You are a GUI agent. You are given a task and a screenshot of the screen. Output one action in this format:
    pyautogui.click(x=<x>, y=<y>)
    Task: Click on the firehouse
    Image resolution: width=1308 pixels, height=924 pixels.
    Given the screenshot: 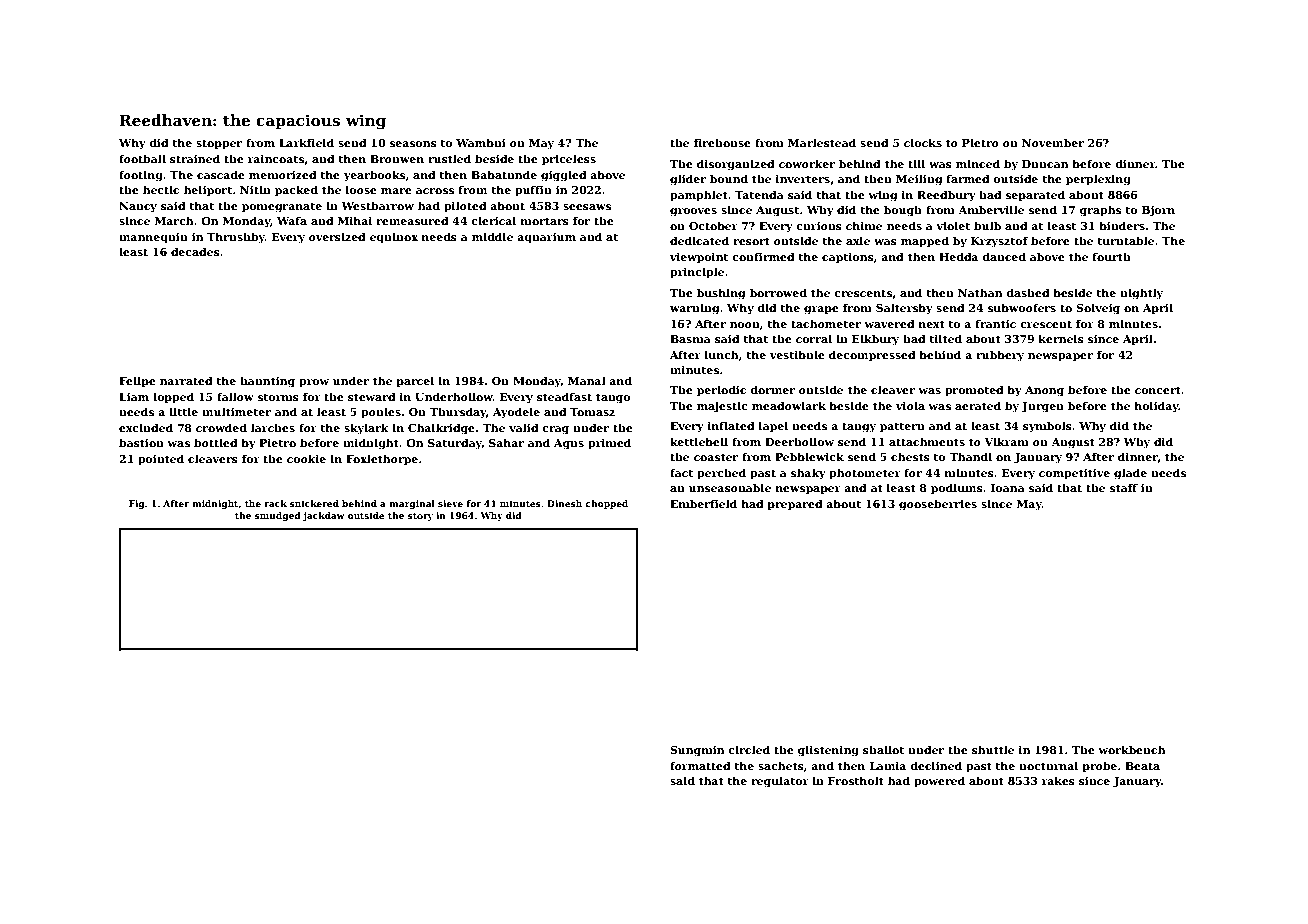 What is the action you would take?
    pyautogui.click(x=722, y=142)
